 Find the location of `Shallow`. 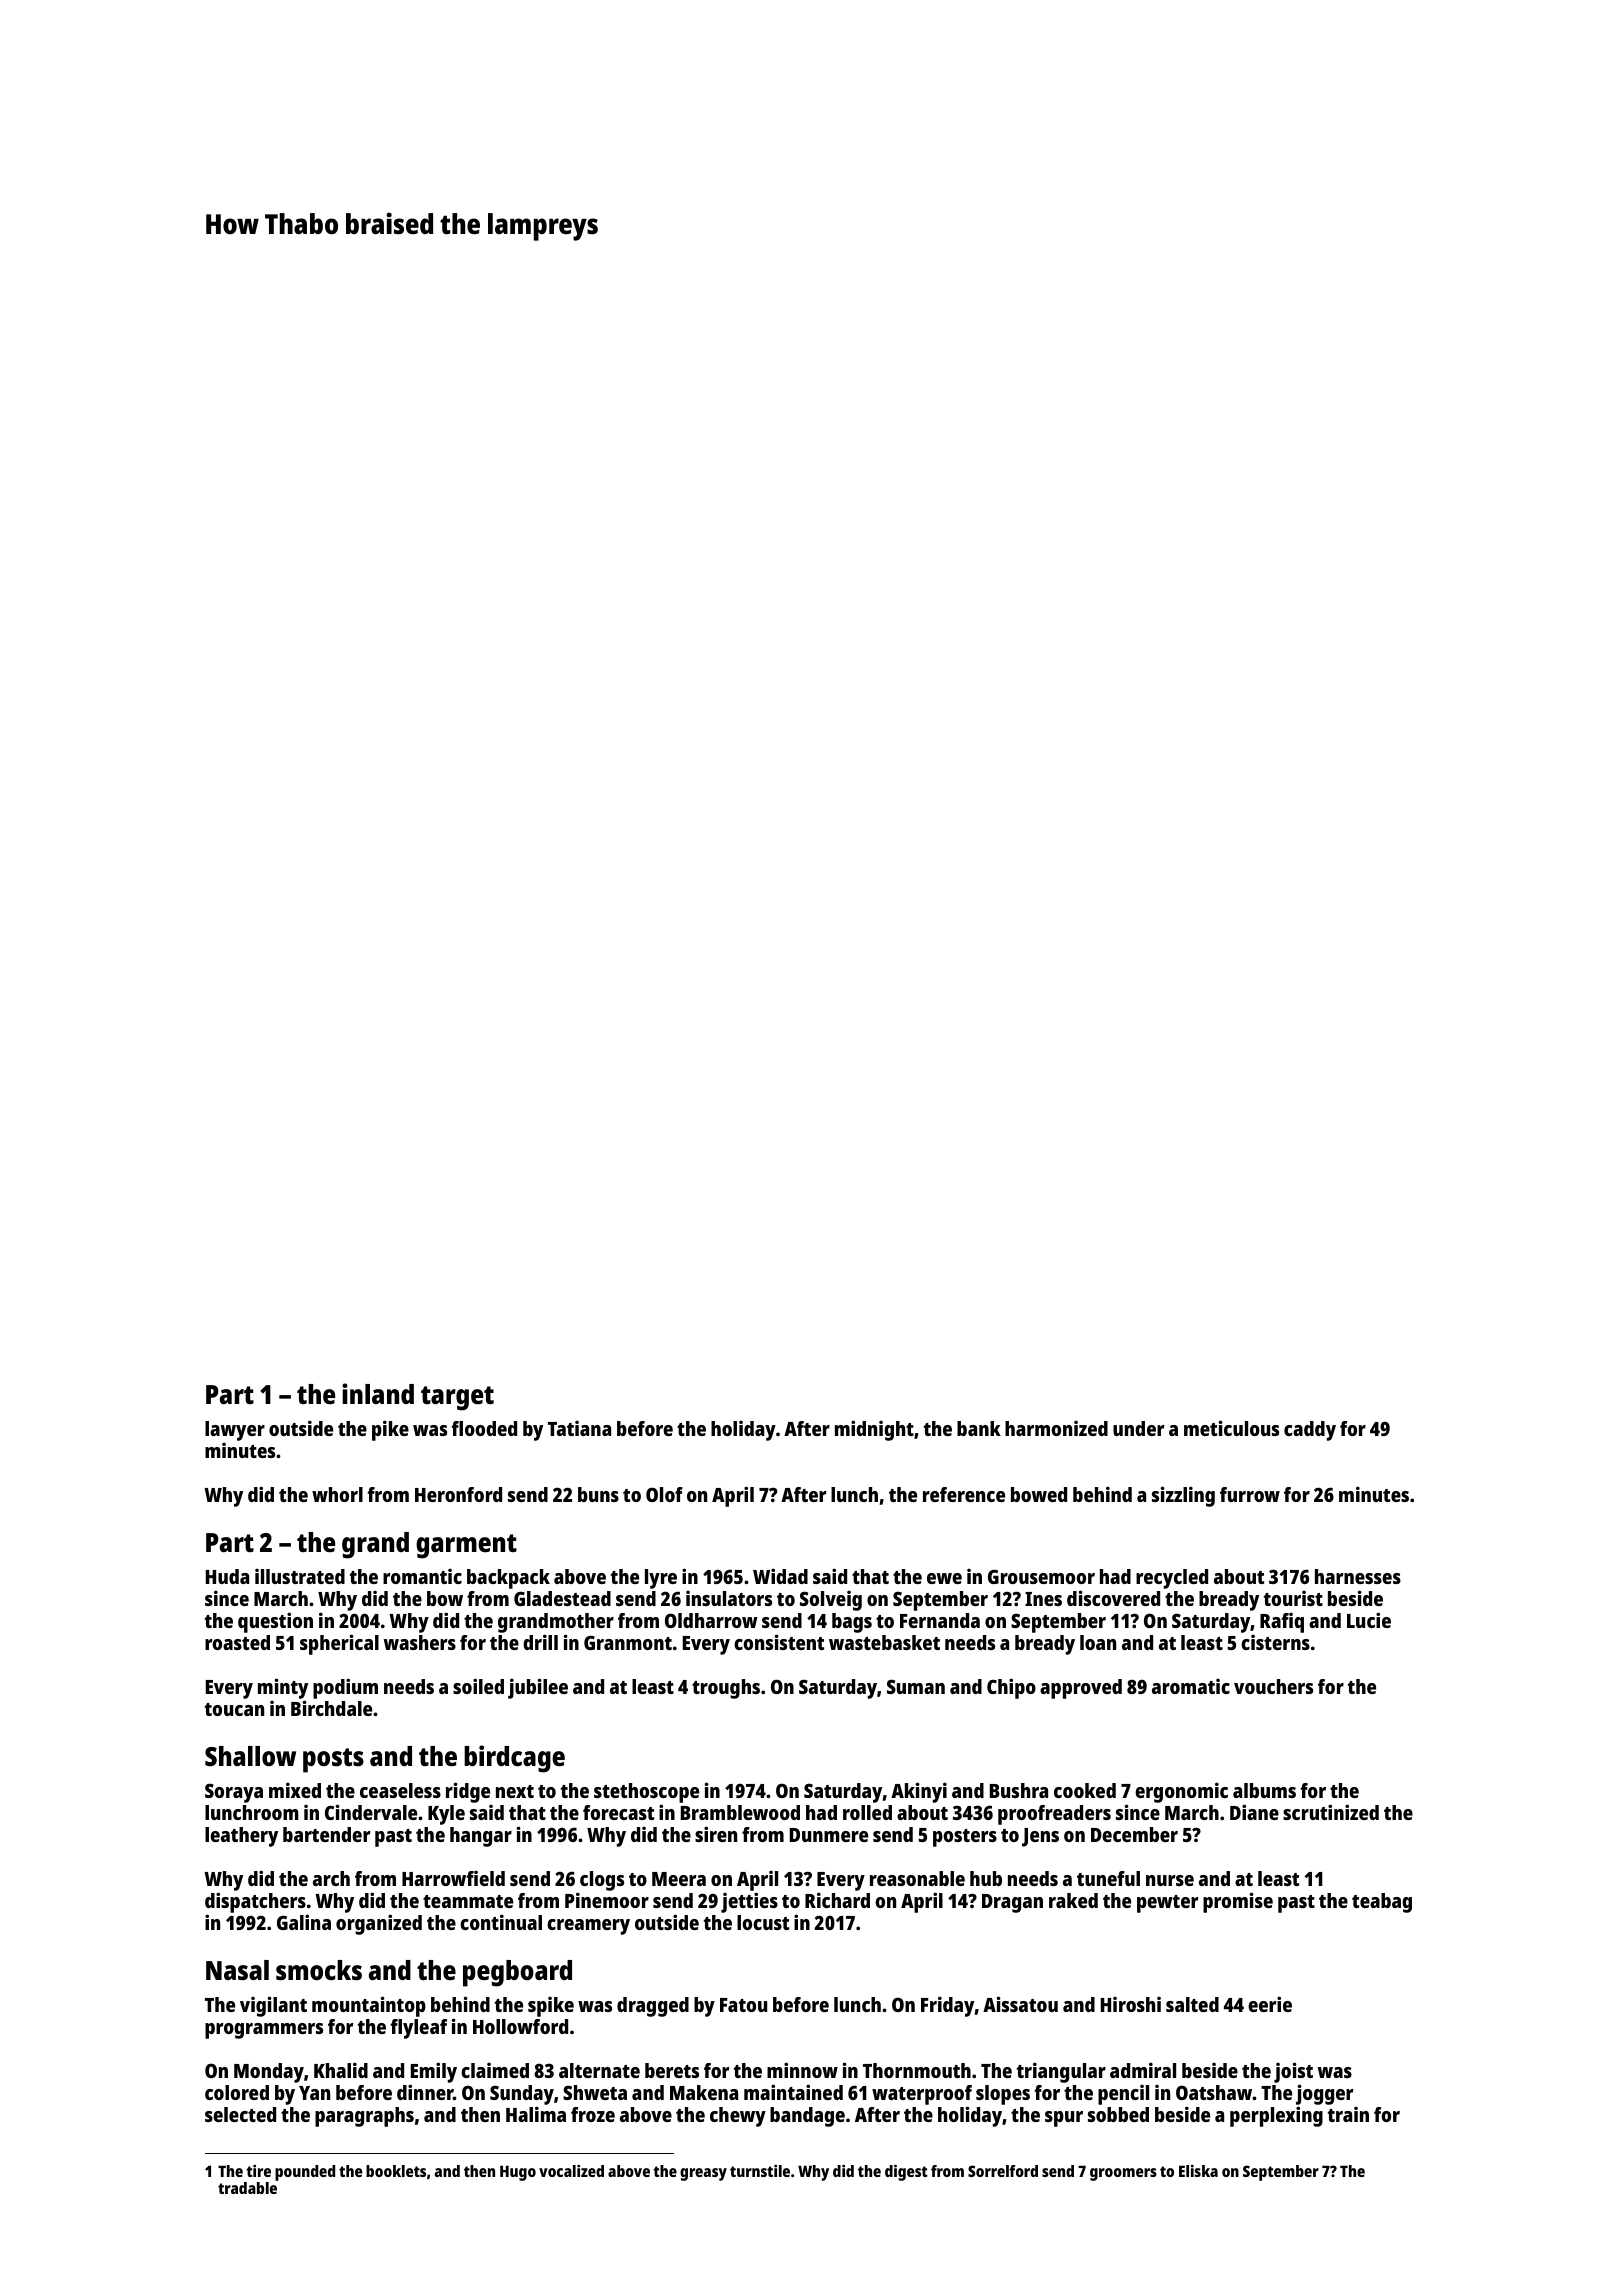

Shallow is located at coordinates (250, 1756).
